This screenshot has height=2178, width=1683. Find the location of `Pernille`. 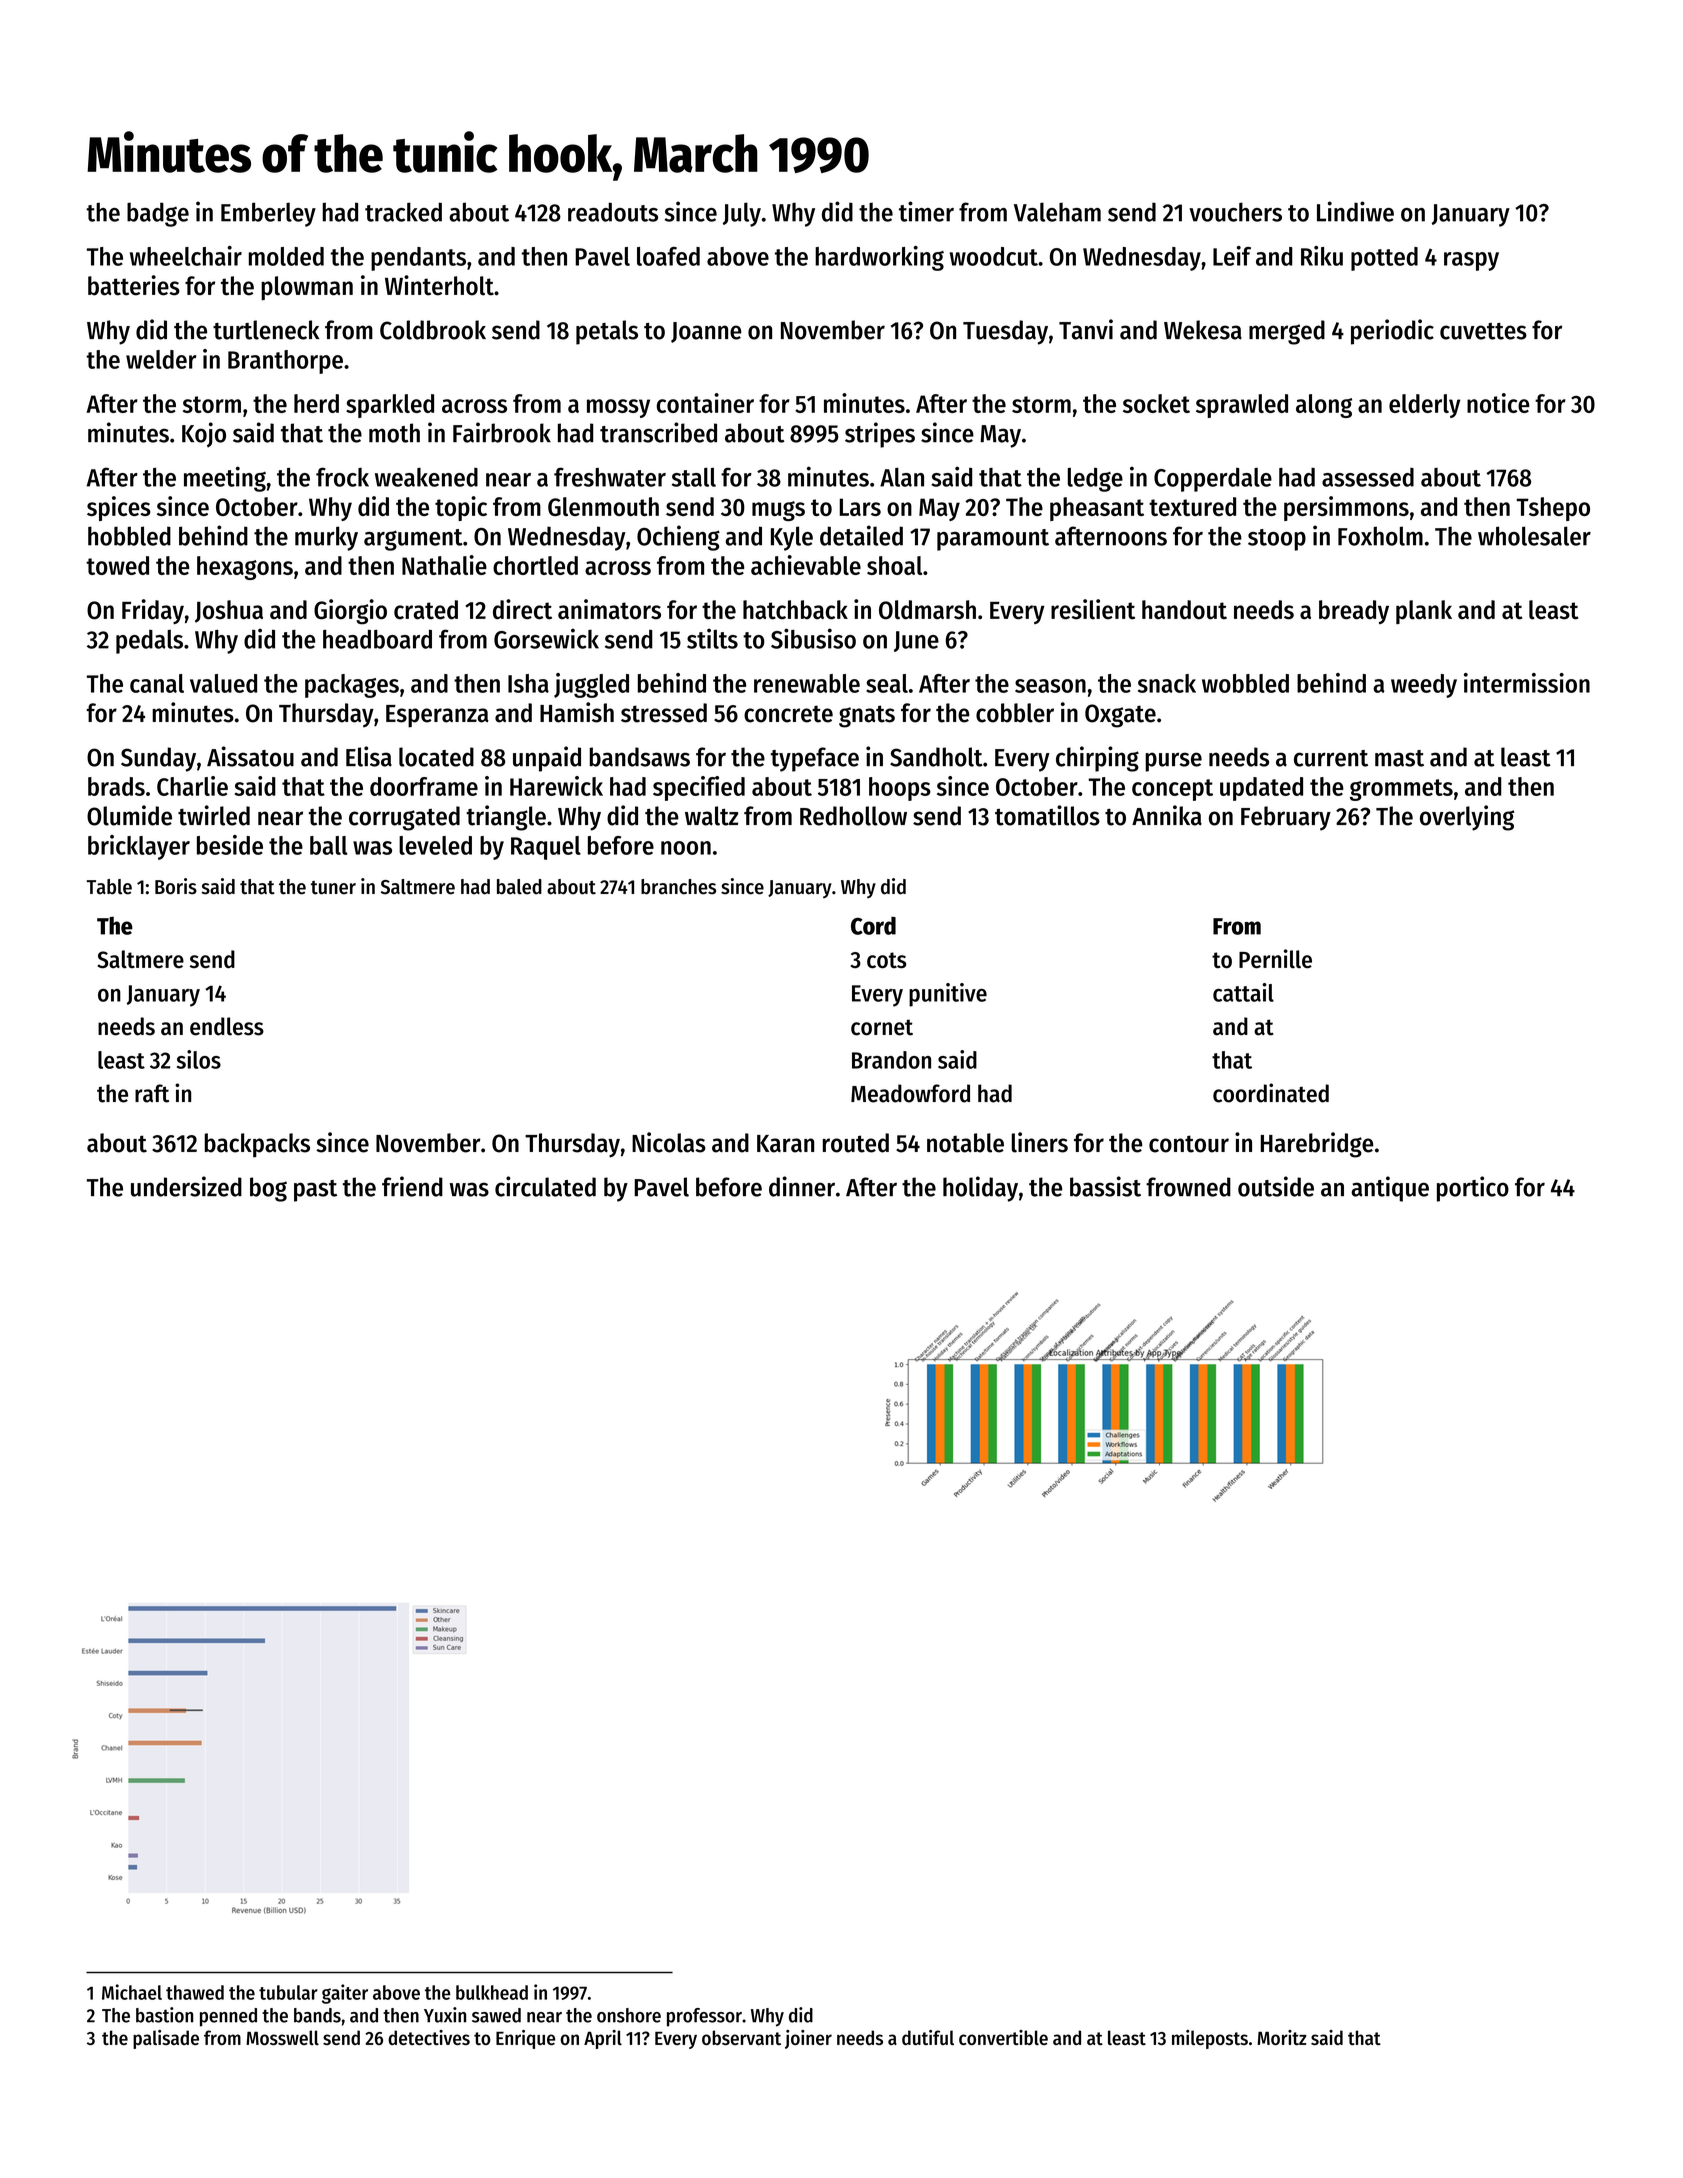

Pernille is located at coordinates (1275, 958).
